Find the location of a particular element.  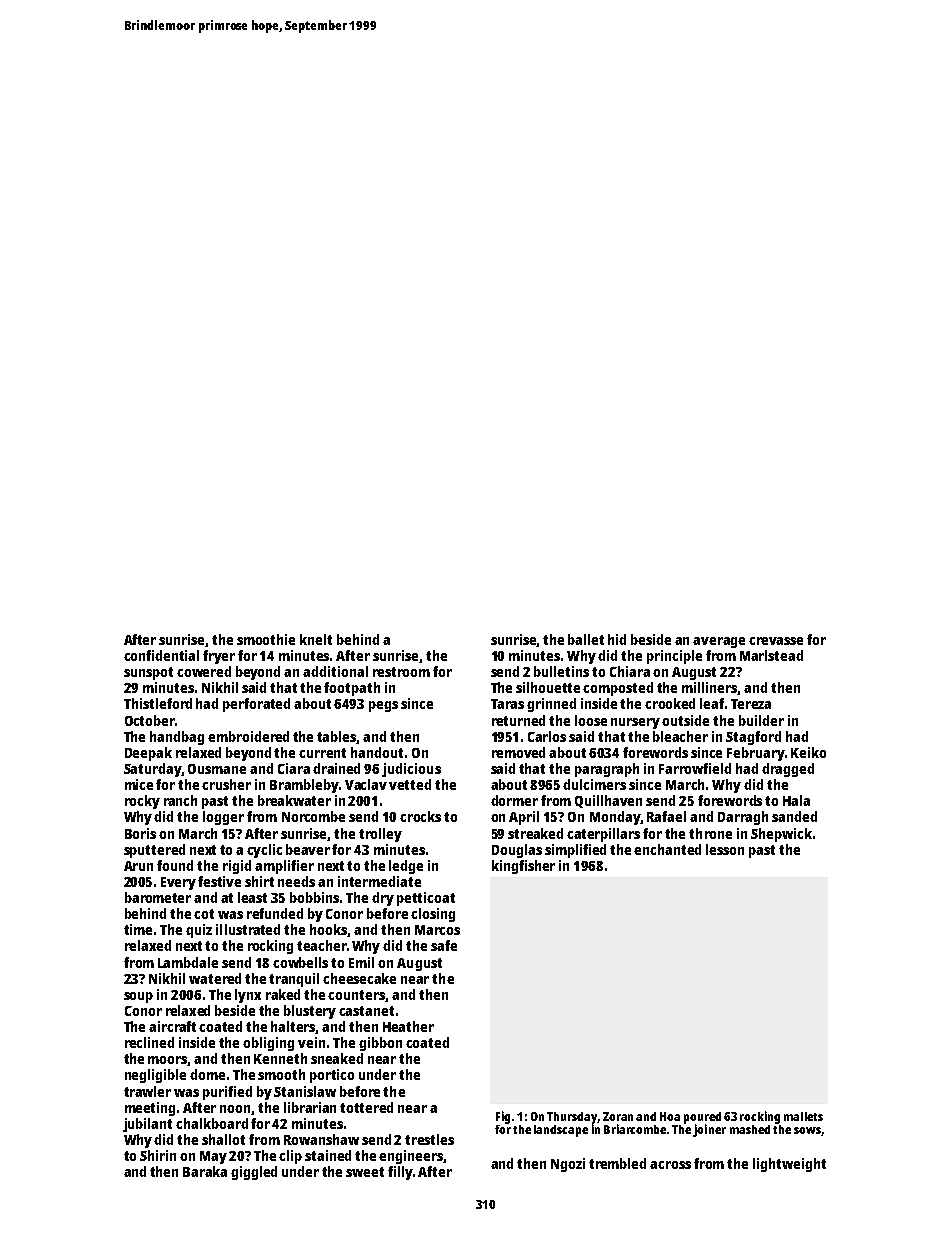

confidential is located at coordinates (161, 655).
